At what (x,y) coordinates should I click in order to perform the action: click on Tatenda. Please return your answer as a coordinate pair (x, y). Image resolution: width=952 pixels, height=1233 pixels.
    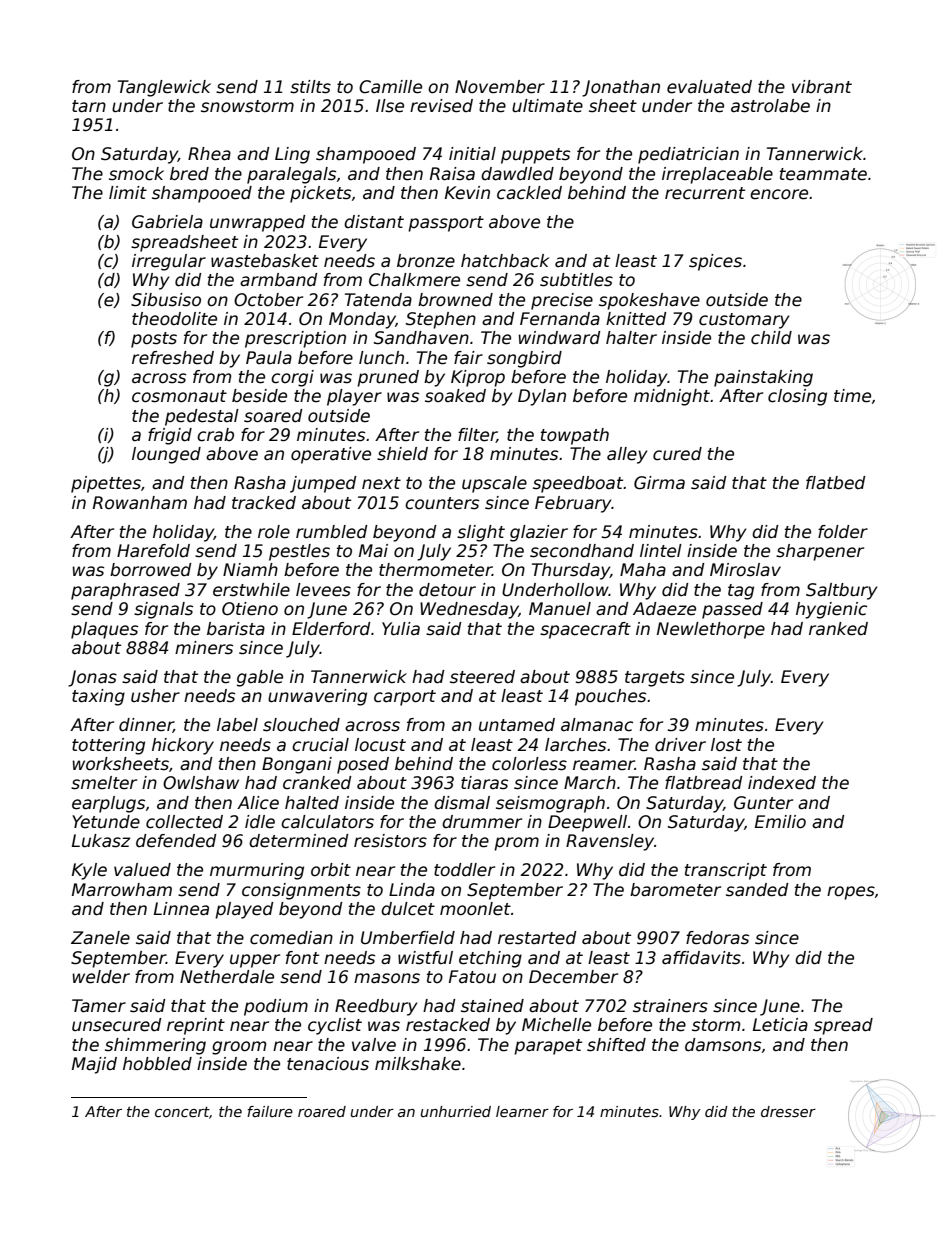
    Looking at the image, I should click on (378, 300).
